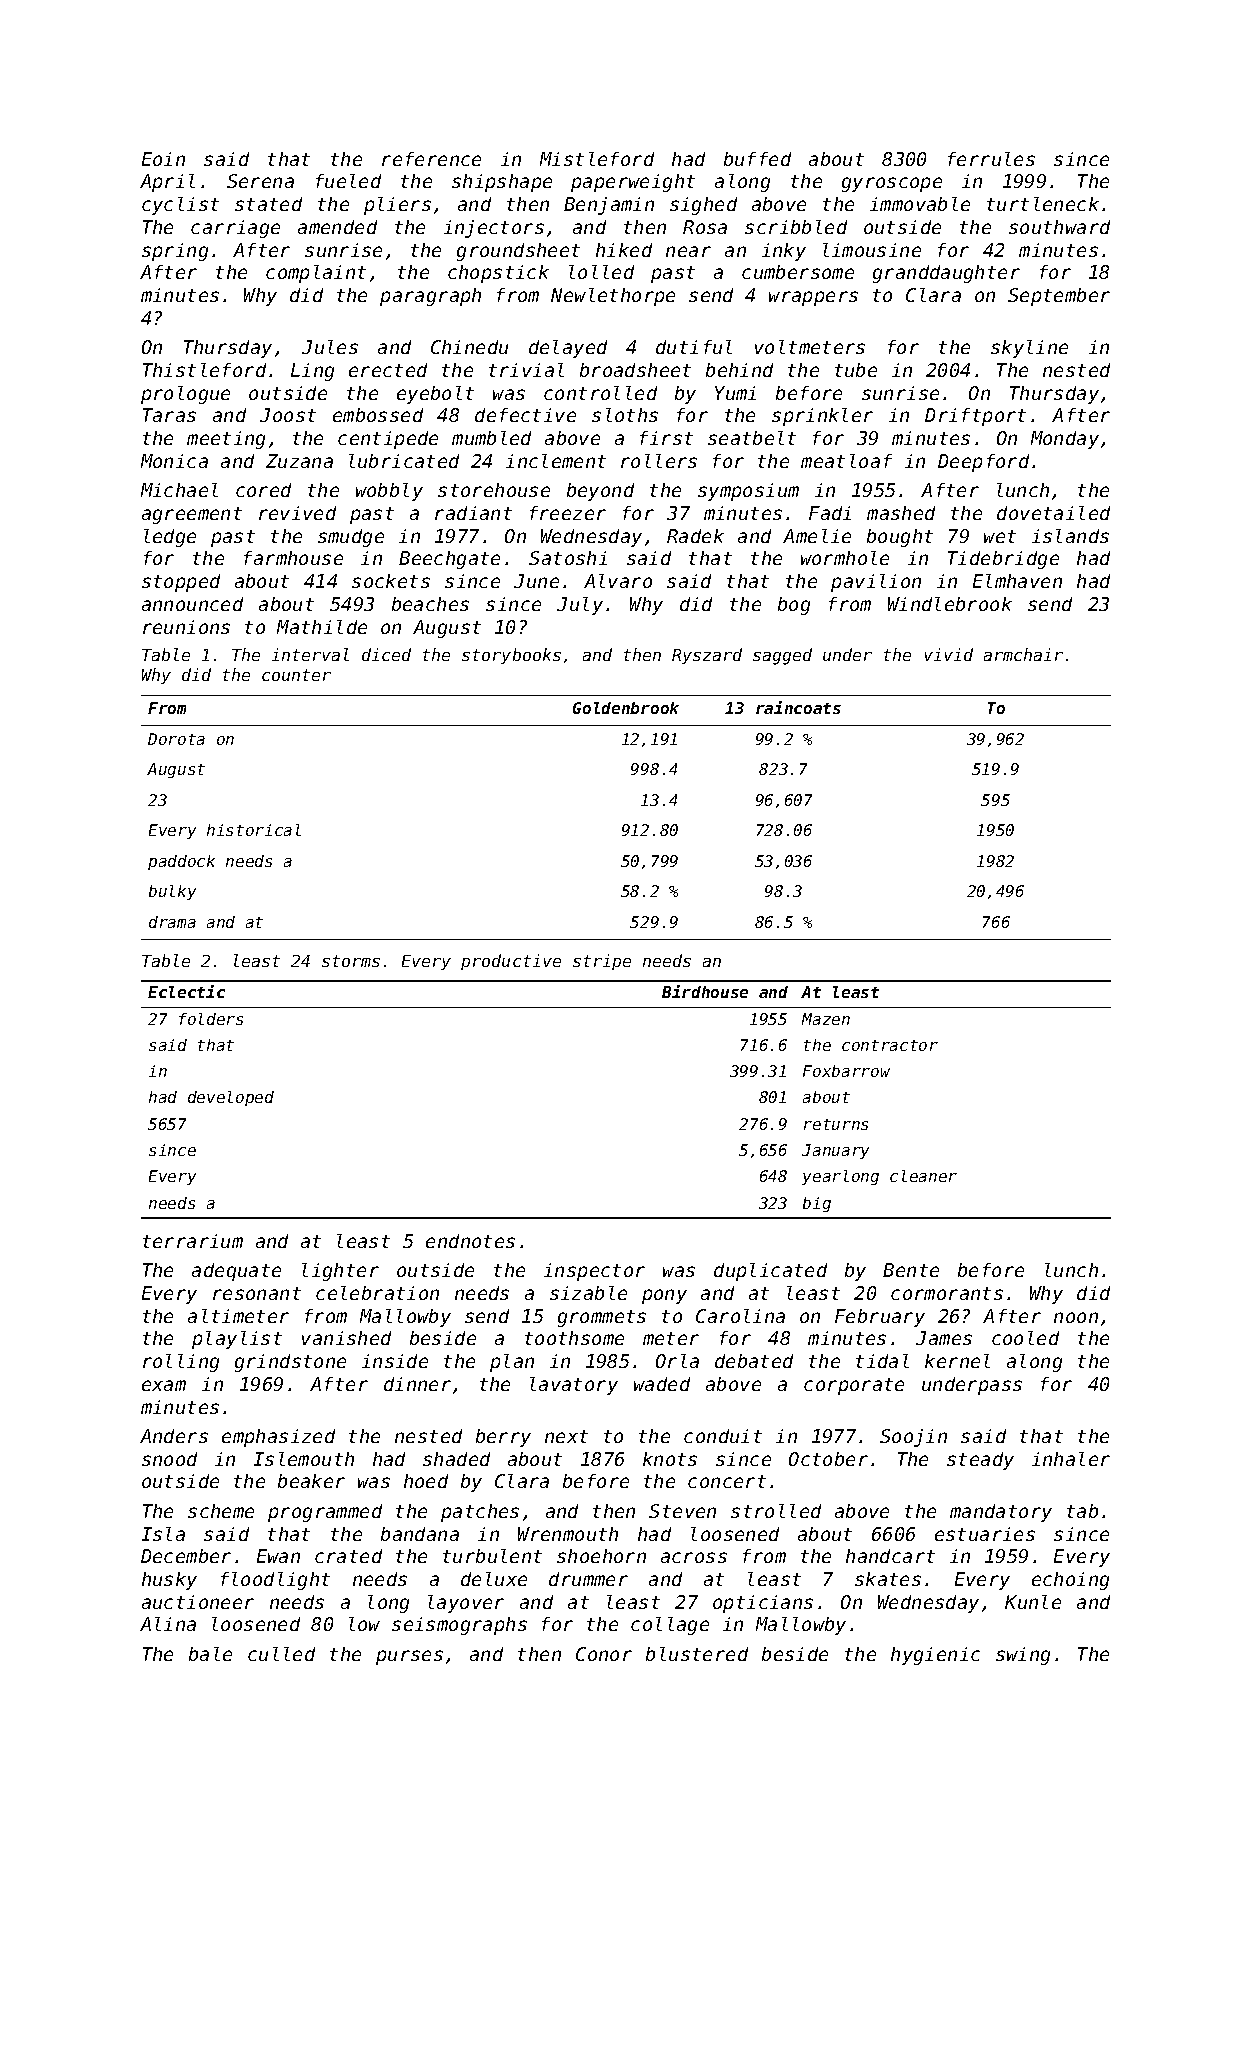 This image has width=1252, height=2062. What do you see at coordinates (268, 204) in the image?
I see `stated` at bounding box center [268, 204].
